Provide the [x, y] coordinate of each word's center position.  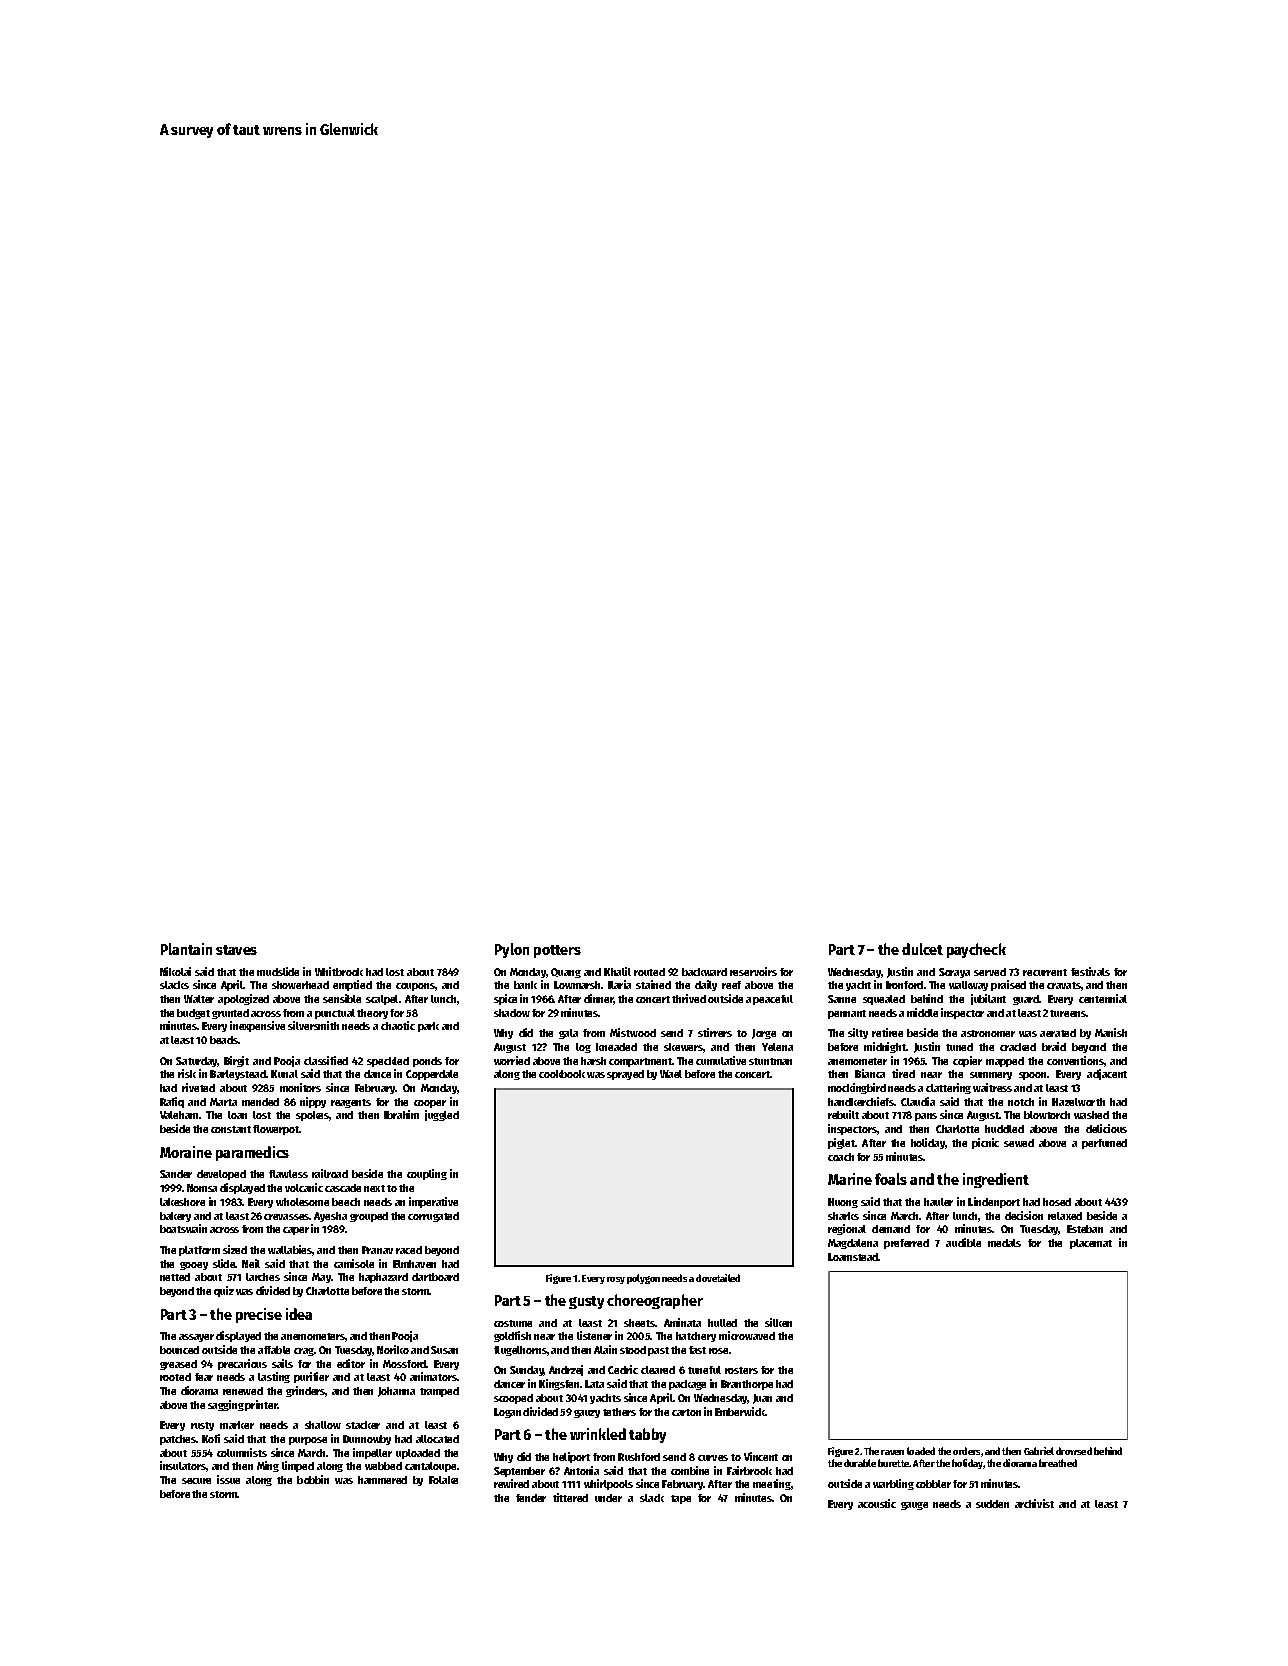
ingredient [996, 1180]
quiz [224, 1291]
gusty [586, 1302]
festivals [1090, 971]
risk [187, 1073]
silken [778, 1322]
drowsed [1074, 1451]
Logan [507, 1413]
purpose [308, 1441]
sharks [843, 1216]
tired [903, 1073]
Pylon [512, 950]
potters [557, 951]
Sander [176, 1174]
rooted [175, 1377]
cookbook [562, 1074]
